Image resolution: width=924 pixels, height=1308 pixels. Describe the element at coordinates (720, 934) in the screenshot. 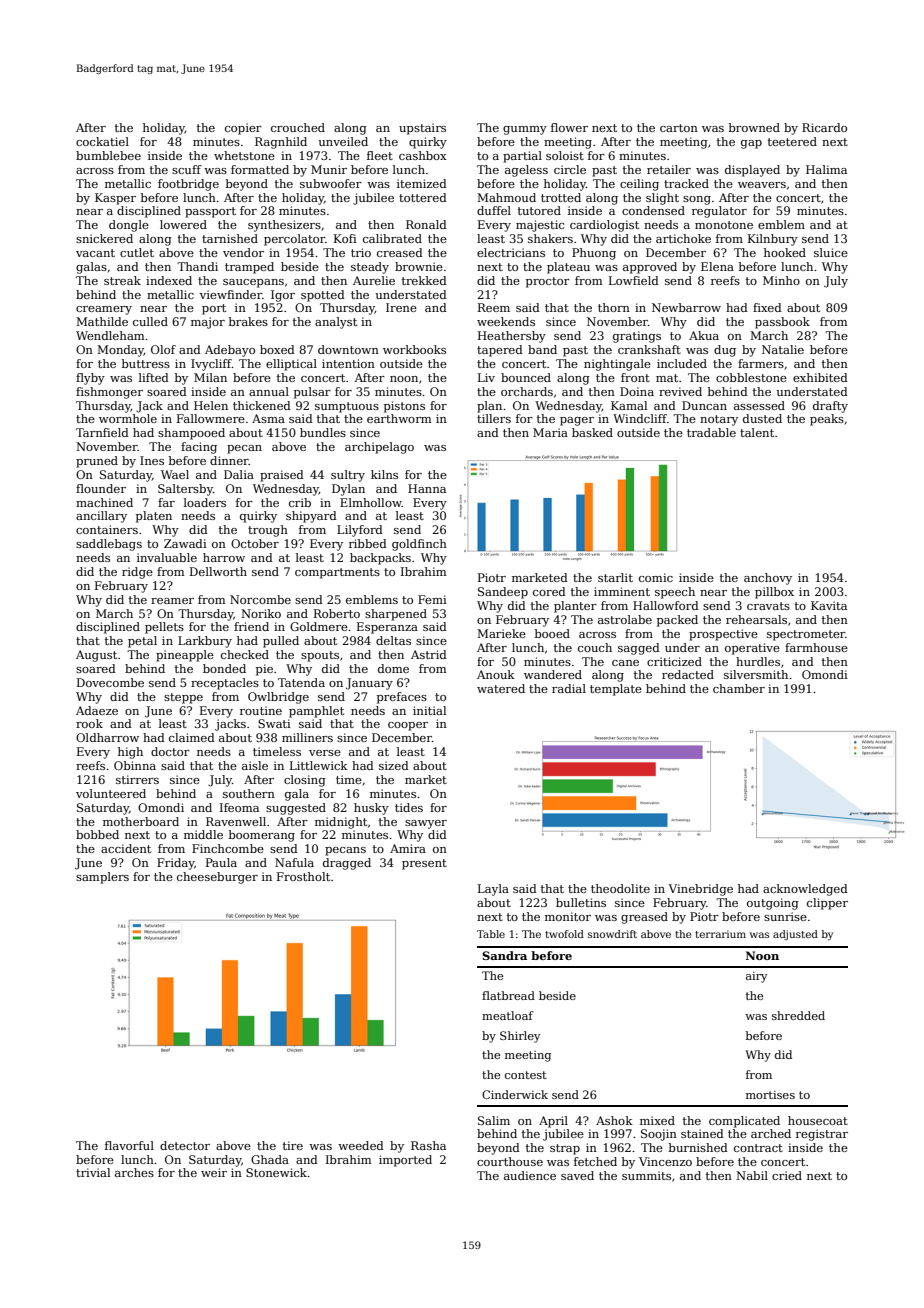

I see `terrarium` at that location.
